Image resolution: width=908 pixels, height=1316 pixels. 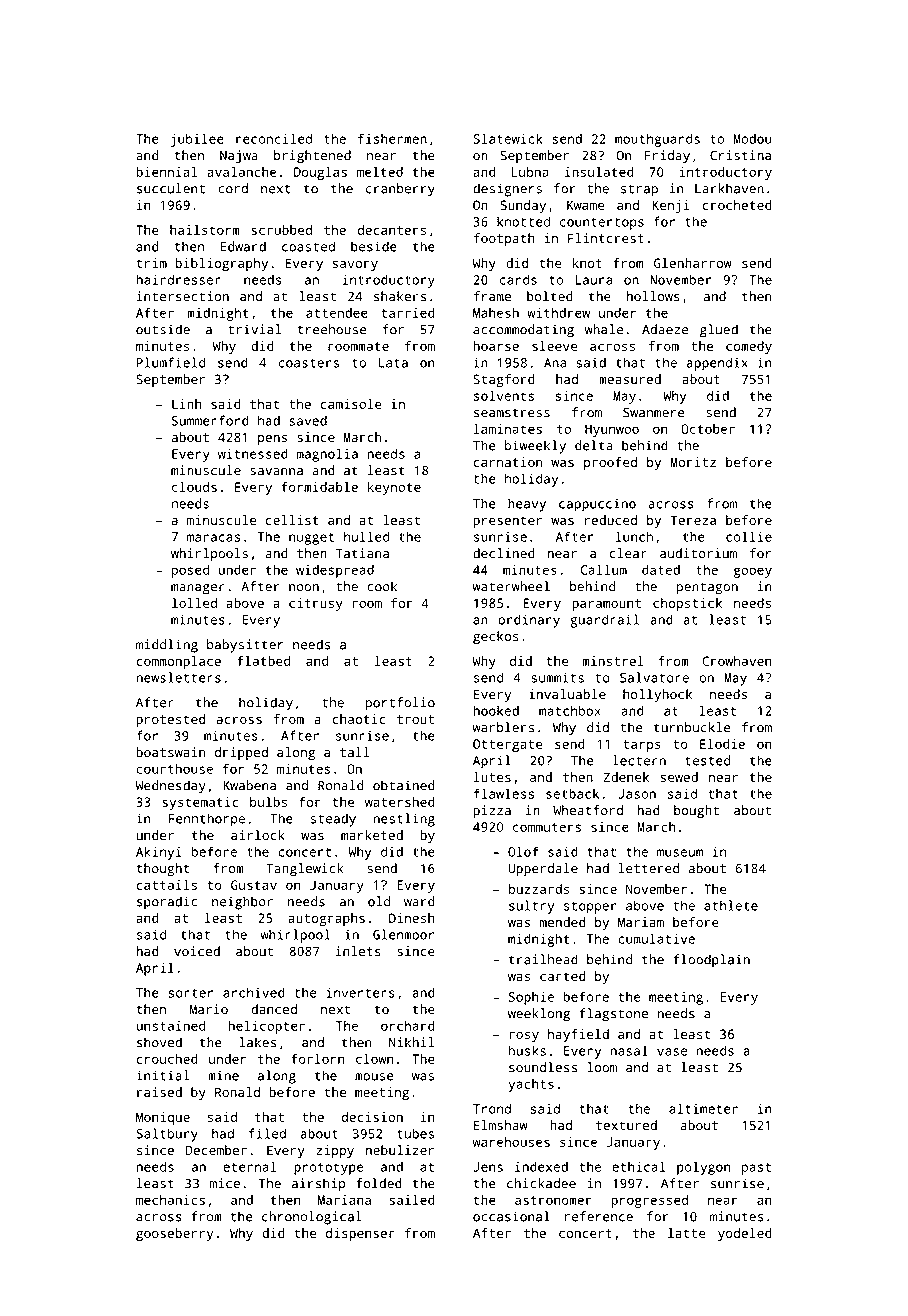 What do you see at coordinates (241, 753) in the page?
I see `dripped` at bounding box center [241, 753].
